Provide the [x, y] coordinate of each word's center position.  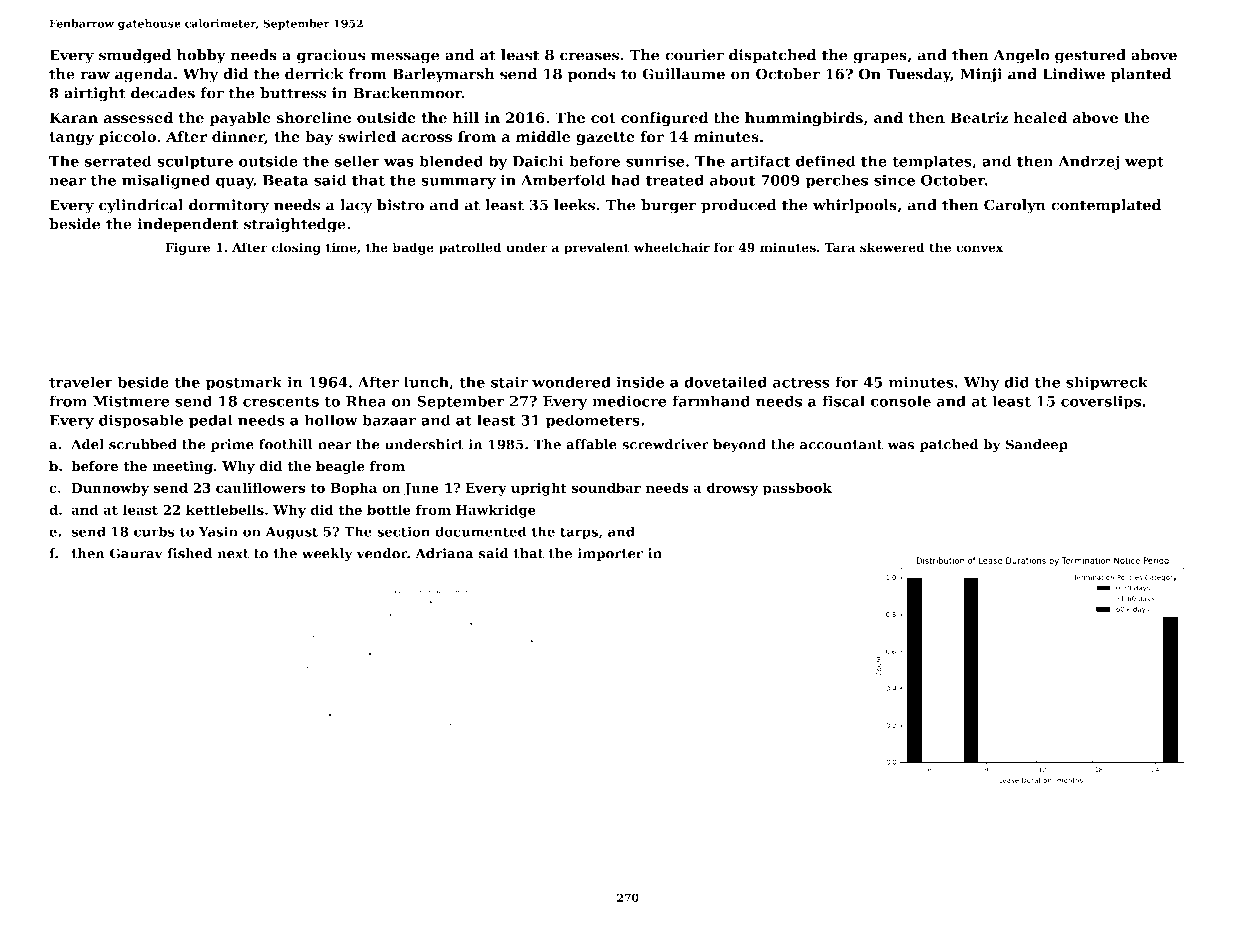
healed [1040, 118]
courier [694, 55]
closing [296, 248]
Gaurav [136, 553]
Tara [840, 247]
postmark [243, 383]
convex [979, 249]
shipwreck [1107, 383]
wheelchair [671, 247]
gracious [331, 56]
